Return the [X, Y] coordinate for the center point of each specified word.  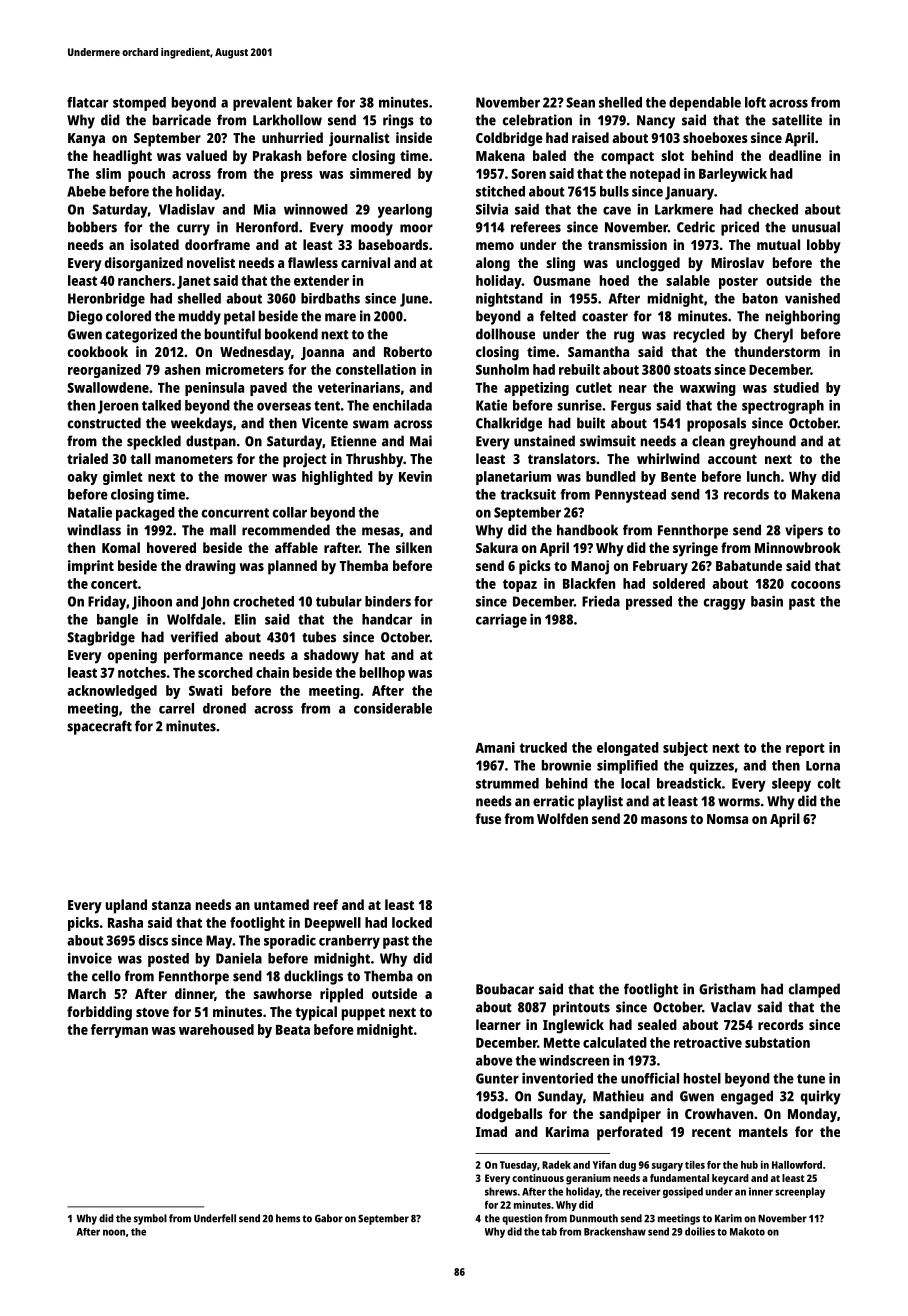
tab [549, 1231]
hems [288, 1218]
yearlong [405, 211]
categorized [141, 335]
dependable [705, 104]
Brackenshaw [615, 1231]
